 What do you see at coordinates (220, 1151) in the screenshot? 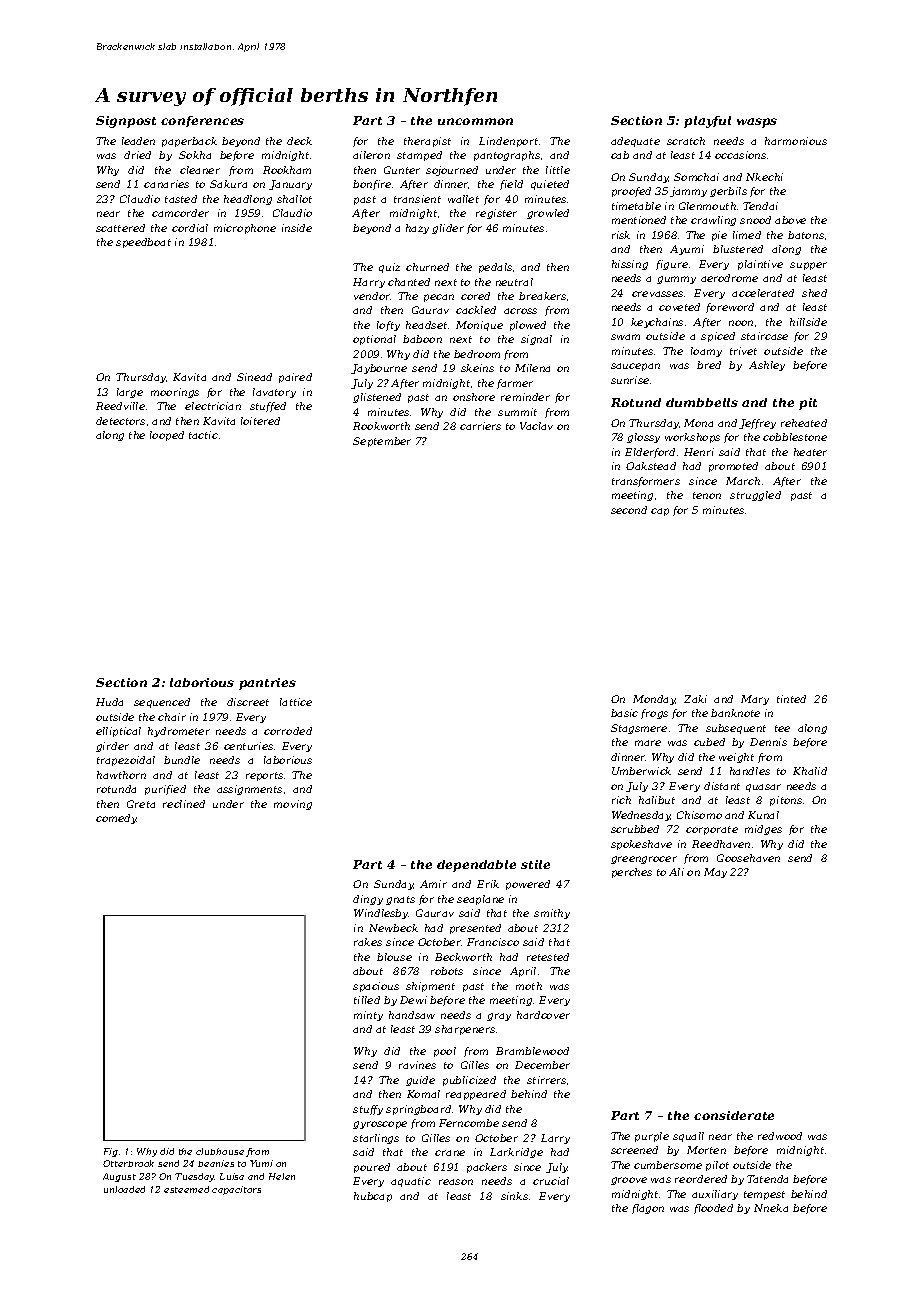
I see `clubhouse` at bounding box center [220, 1151].
